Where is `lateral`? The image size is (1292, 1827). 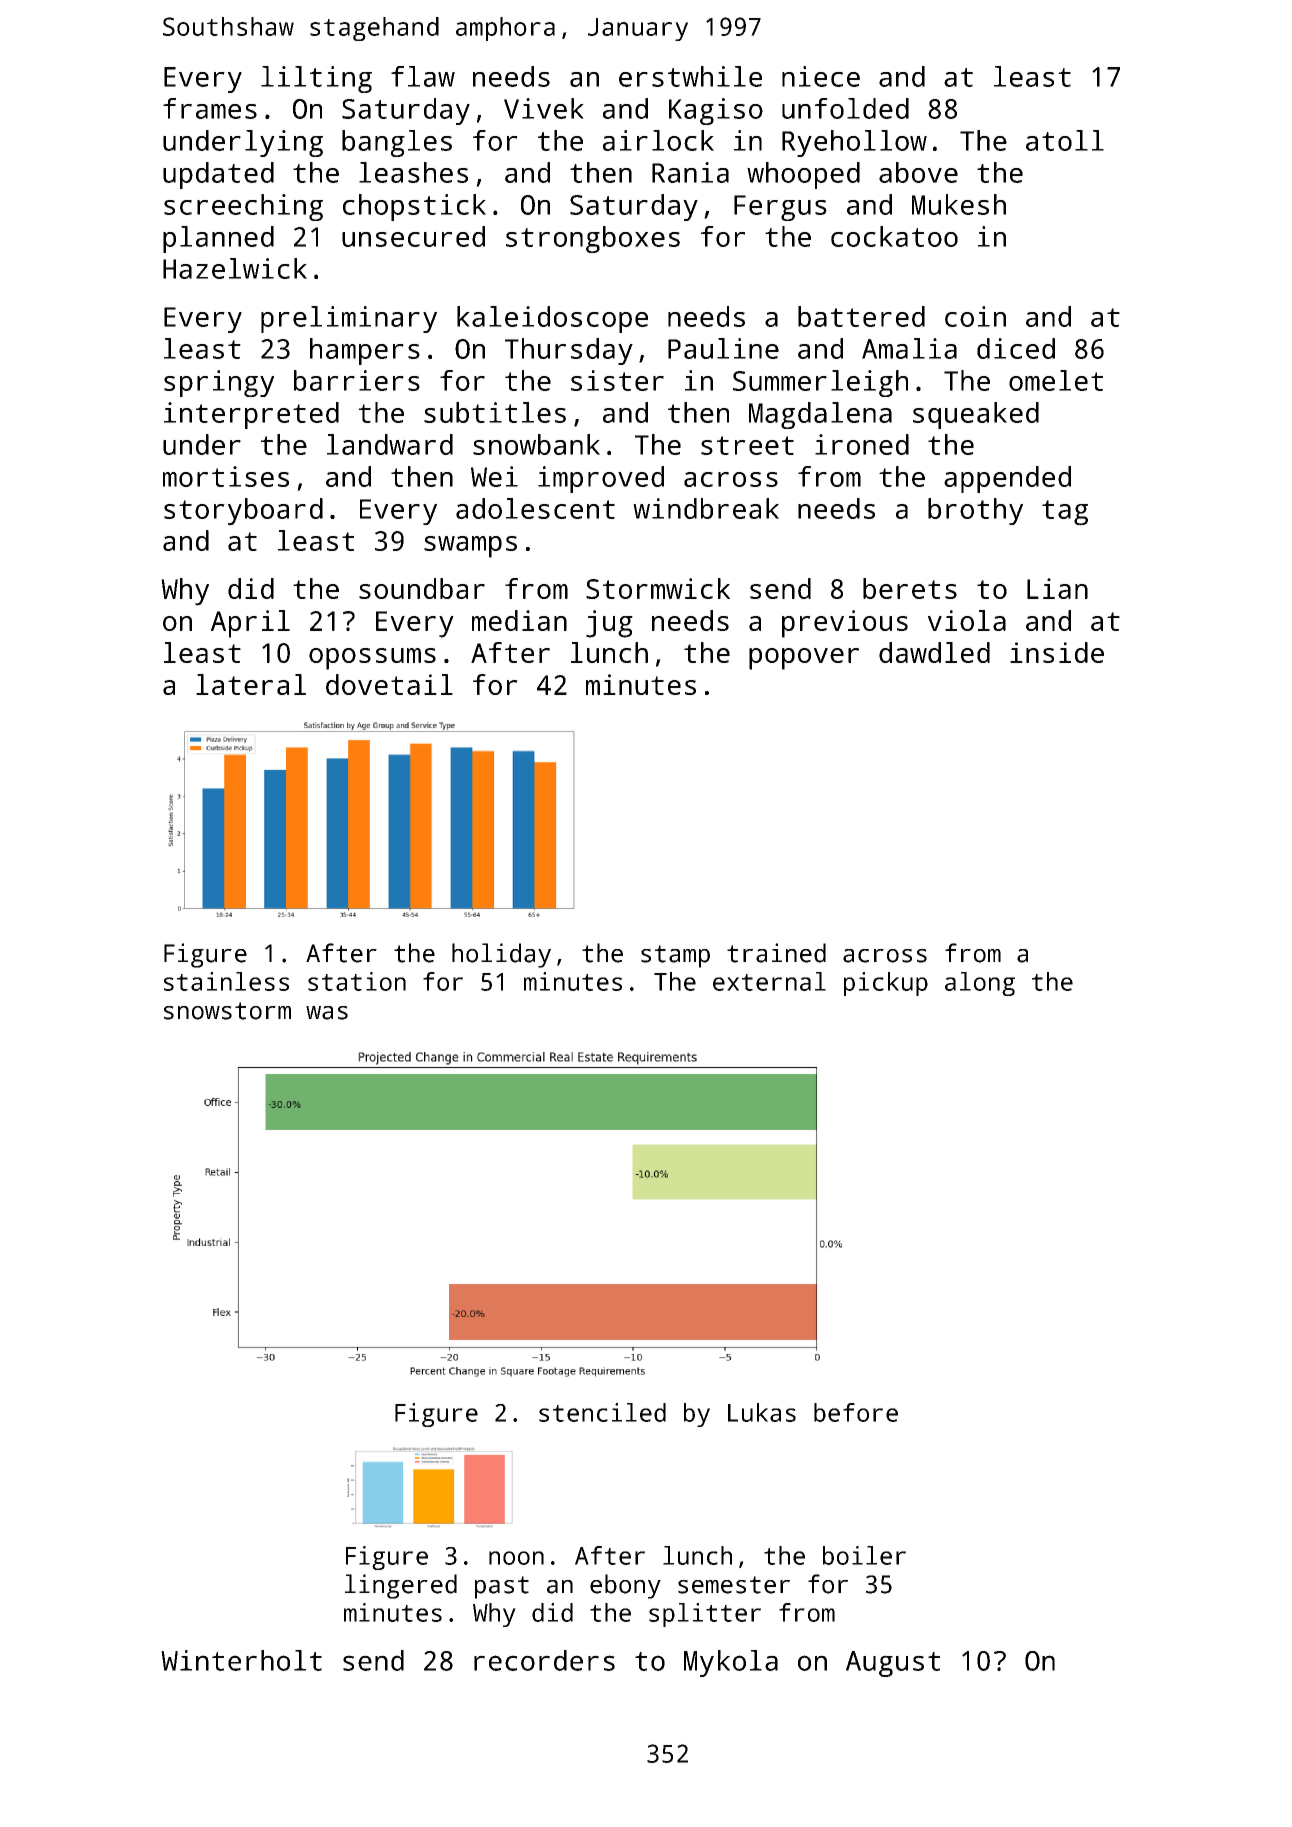 lateral is located at coordinates (251, 684).
